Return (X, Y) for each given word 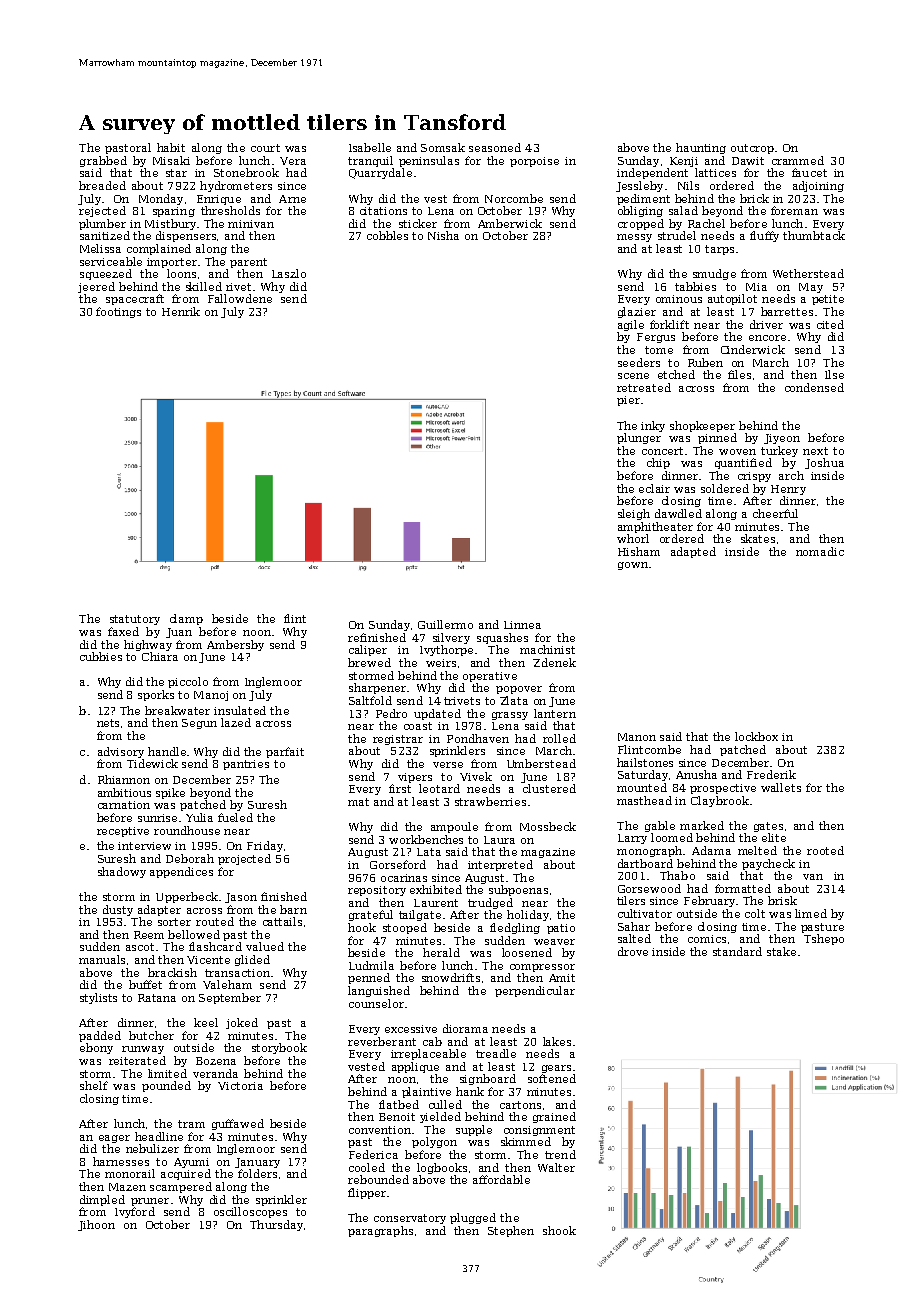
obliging (640, 211)
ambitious (124, 792)
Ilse (834, 374)
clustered (549, 788)
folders (257, 1173)
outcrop (752, 149)
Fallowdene (240, 298)
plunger (639, 438)
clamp (186, 619)
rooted (825, 850)
